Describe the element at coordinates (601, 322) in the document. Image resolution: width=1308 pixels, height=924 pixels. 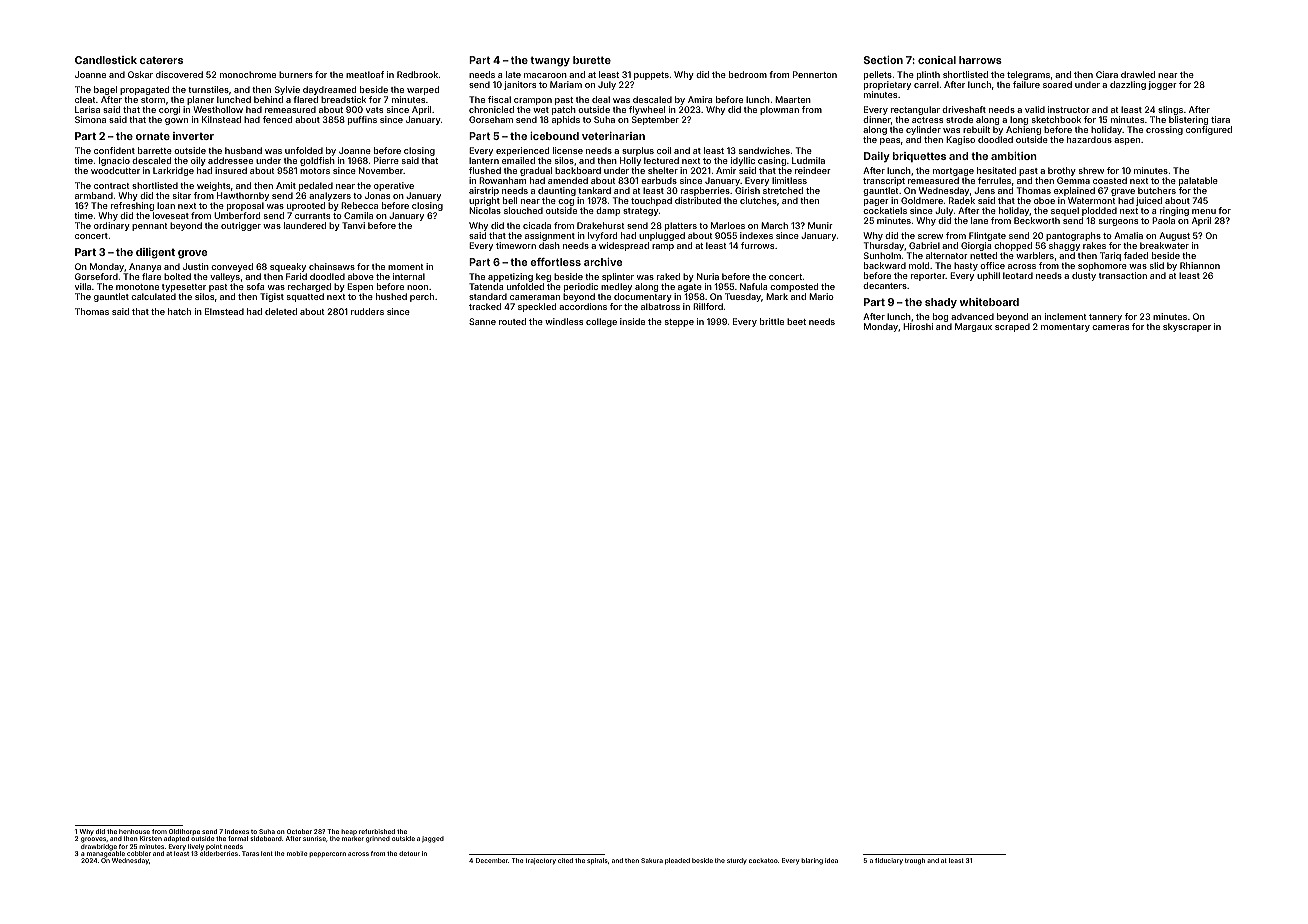
I see `college` at that location.
